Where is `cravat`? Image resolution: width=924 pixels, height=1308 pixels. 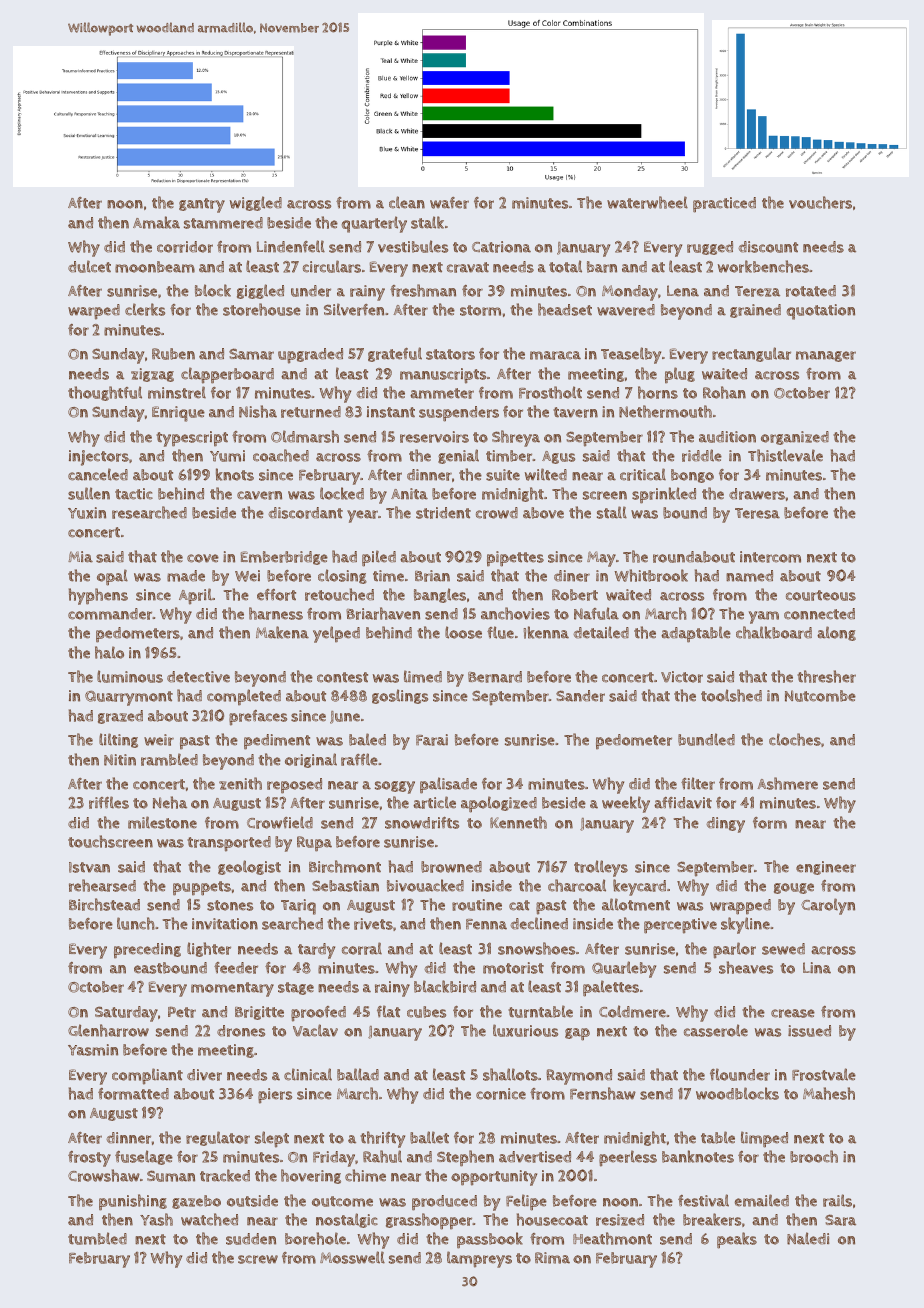
cravat is located at coordinates (468, 267).
